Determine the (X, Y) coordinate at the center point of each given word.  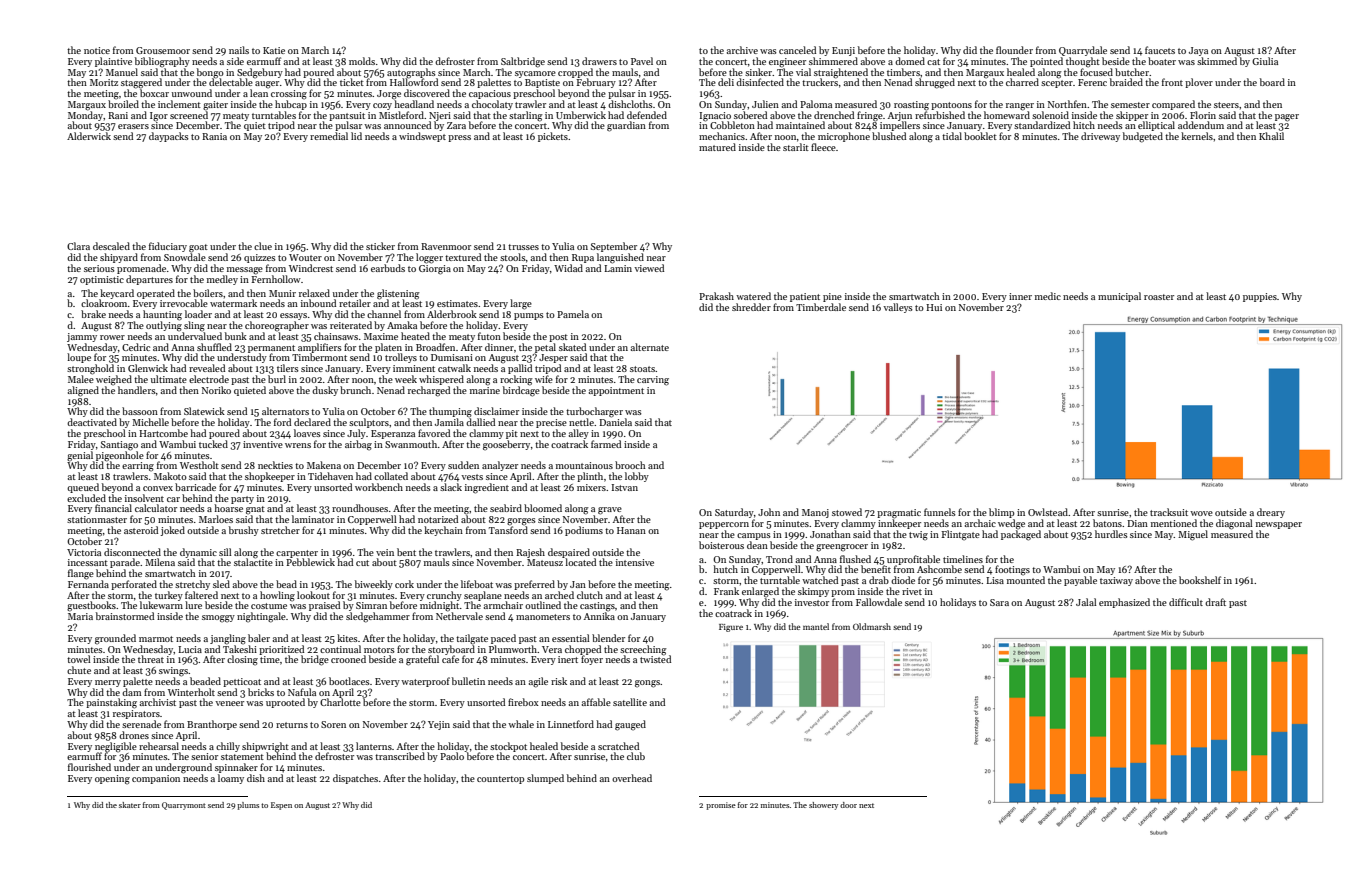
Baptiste (542, 83)
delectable (231, 82)
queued (83, 488)
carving (653, 381)
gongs (647, 684)
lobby (637, 477)
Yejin (439, 725)
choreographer (277, 326)
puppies (1260, 297)
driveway (1100, 137)
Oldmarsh (872, 626)
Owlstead (1048, 512)
